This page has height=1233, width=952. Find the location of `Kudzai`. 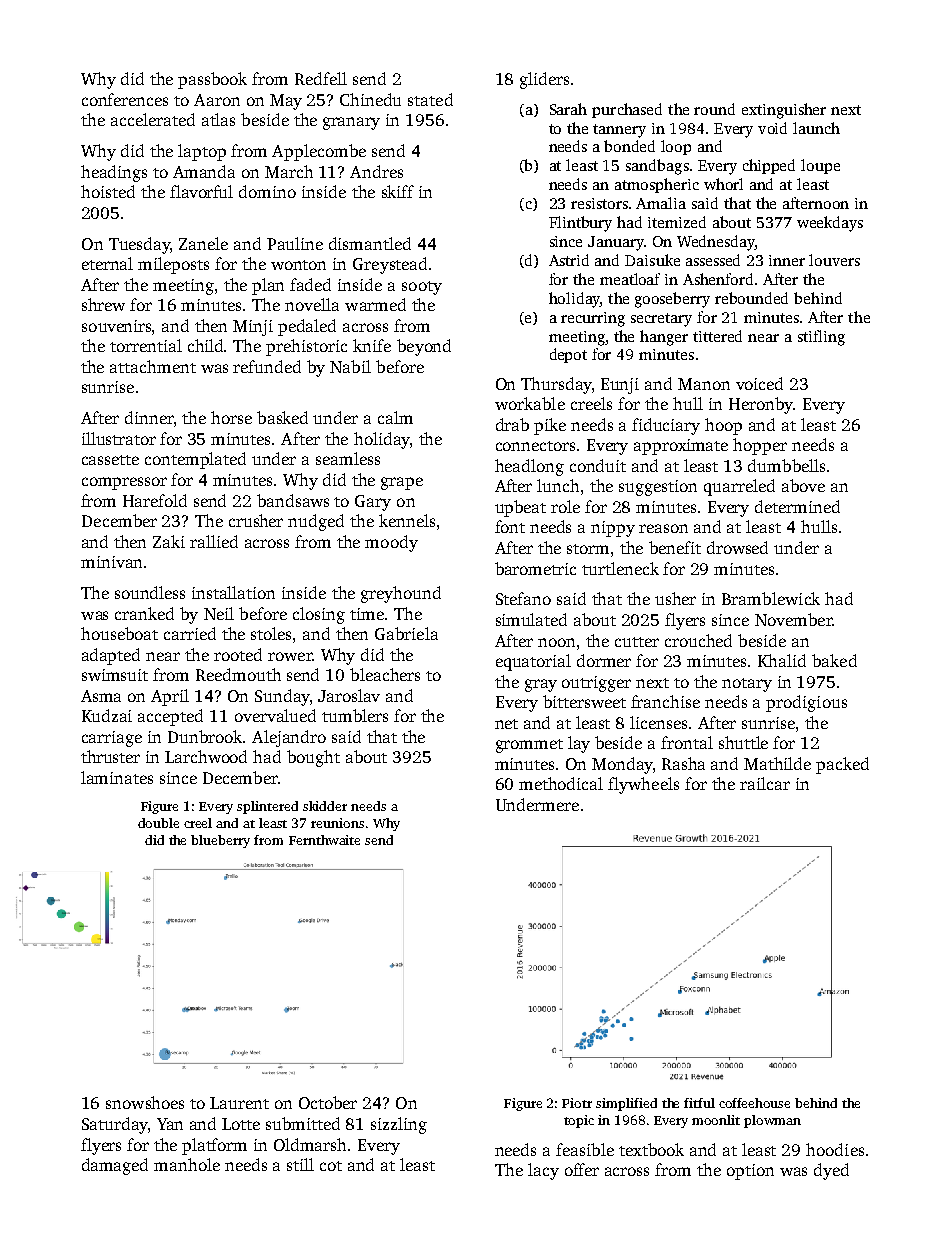

Kudzai is located at coordinates (107, 715).
